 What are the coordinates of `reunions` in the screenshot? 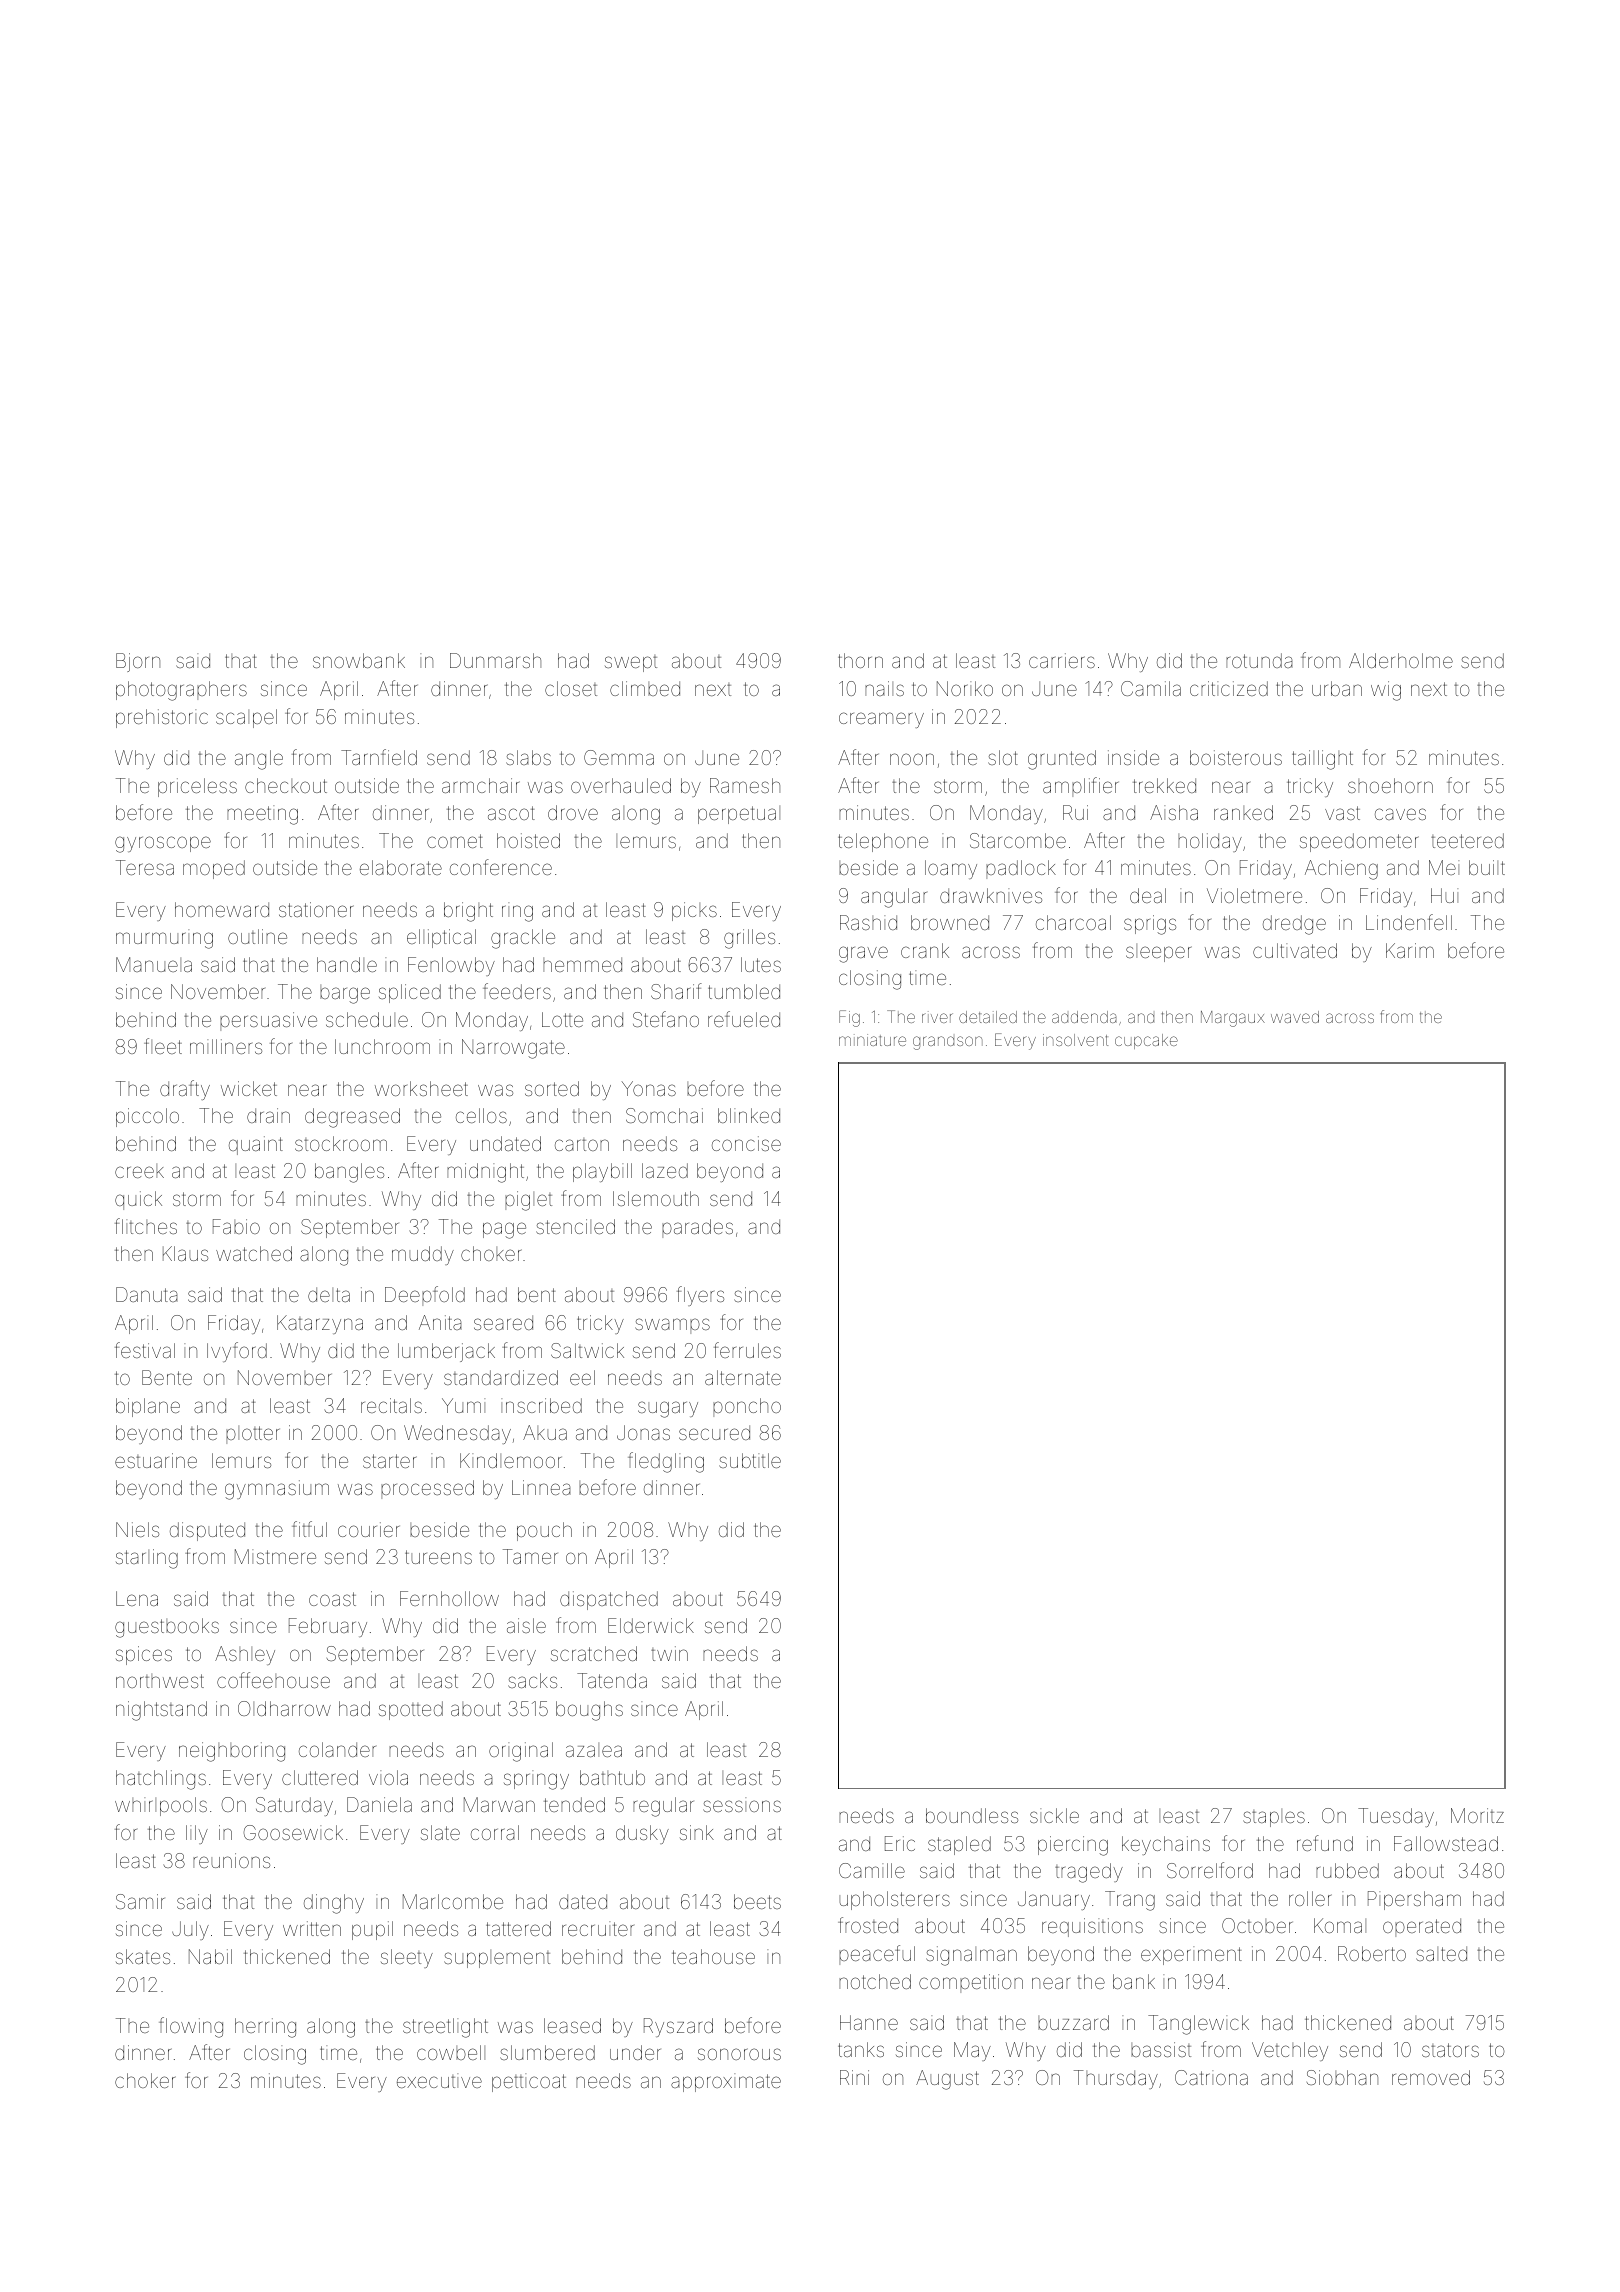 It's located at (231, 1860).
